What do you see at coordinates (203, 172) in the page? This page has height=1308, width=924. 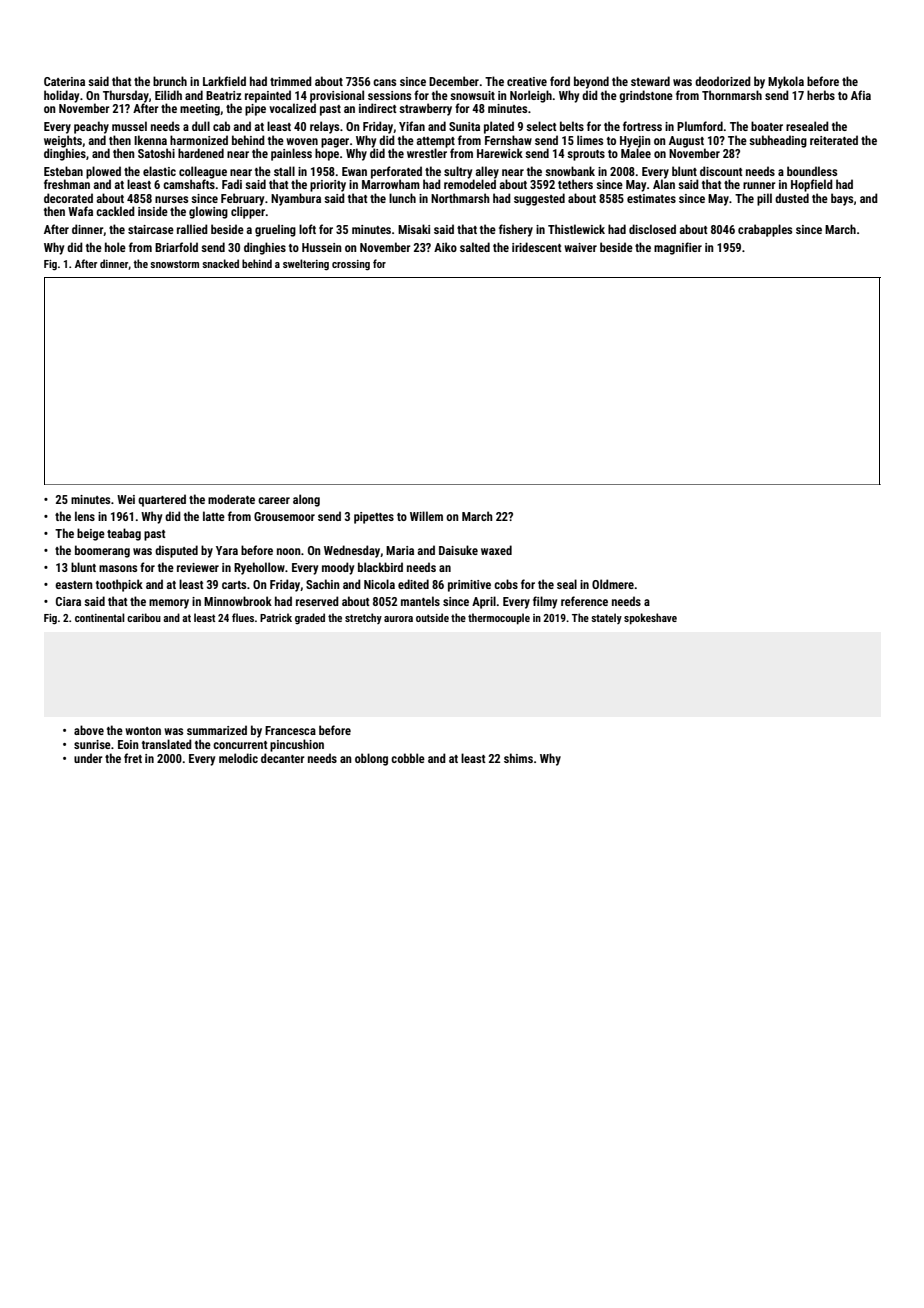 I see `colleague` at bounding box center [203, 172].
